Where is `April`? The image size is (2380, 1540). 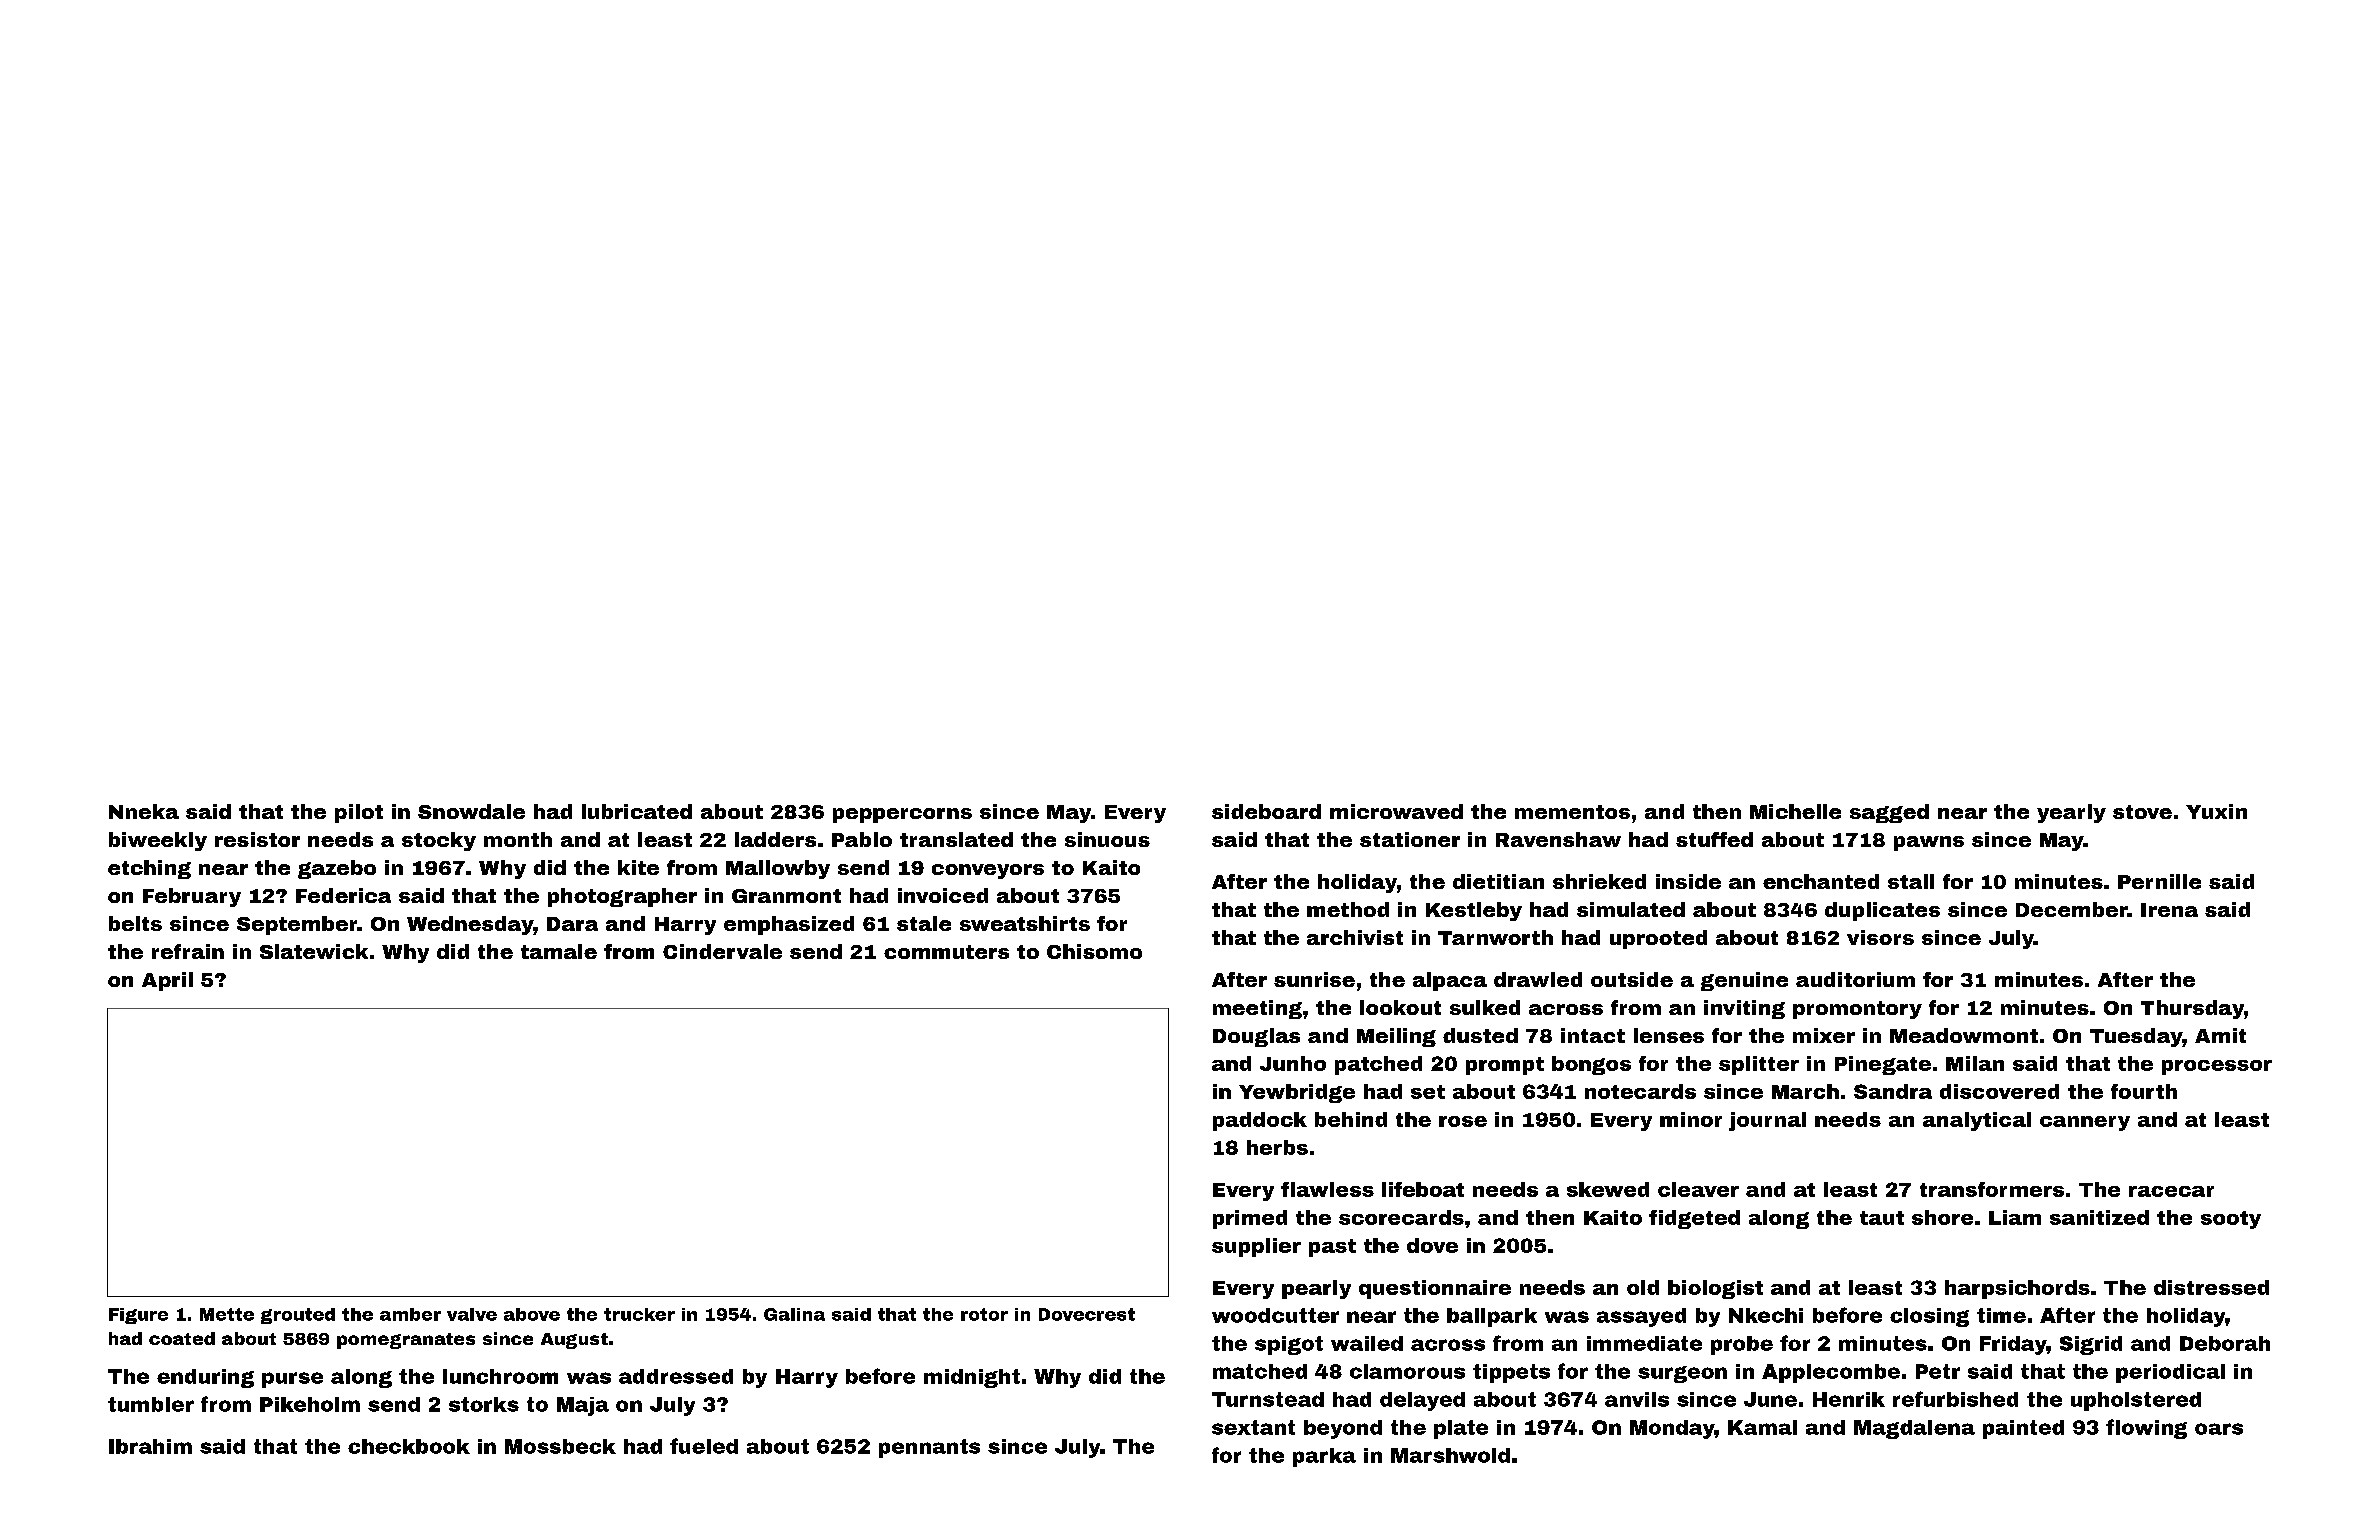
April is located at coordinates (167, 981).
